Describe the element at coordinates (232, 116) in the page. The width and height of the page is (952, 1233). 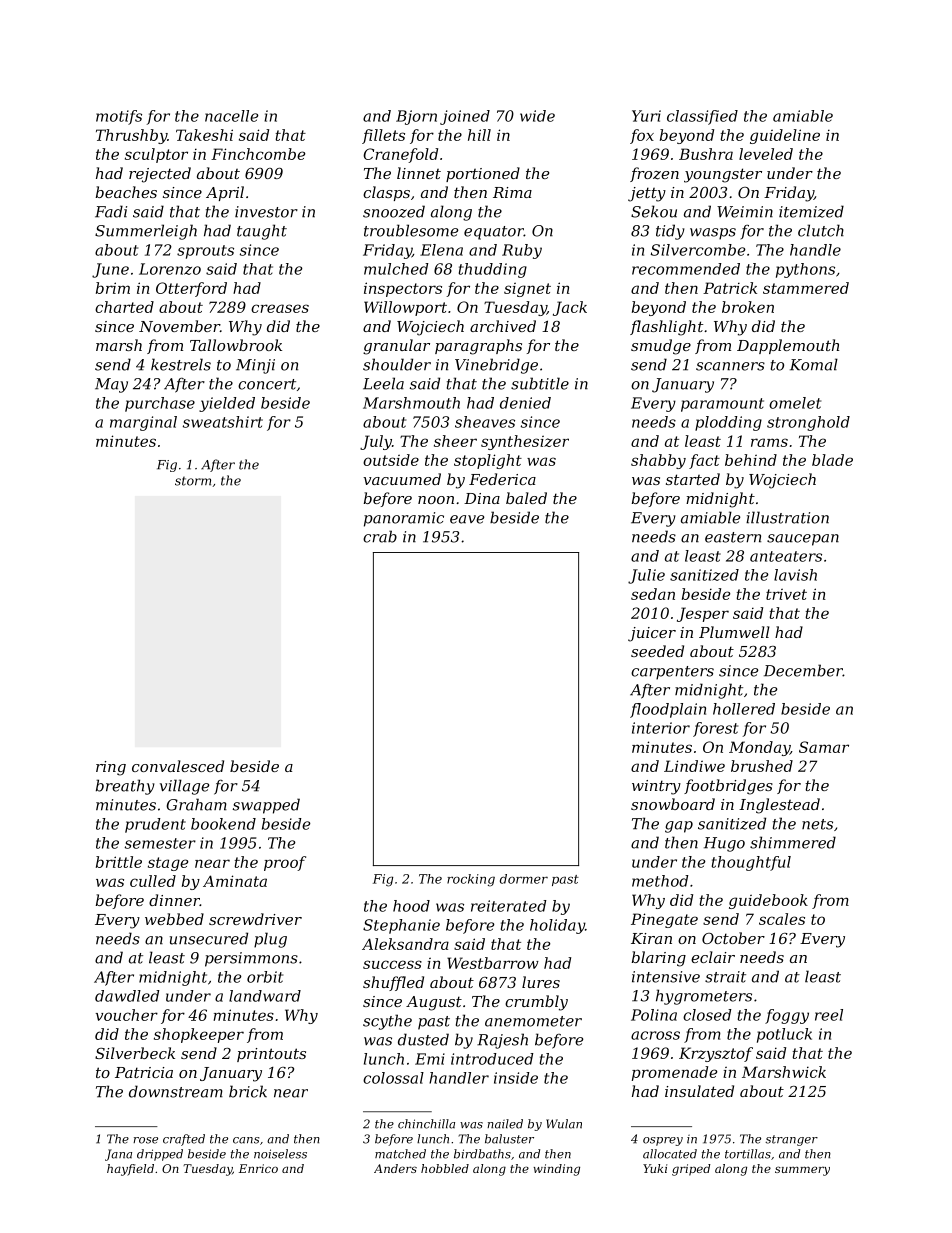
I see `nacelle` at that location.
